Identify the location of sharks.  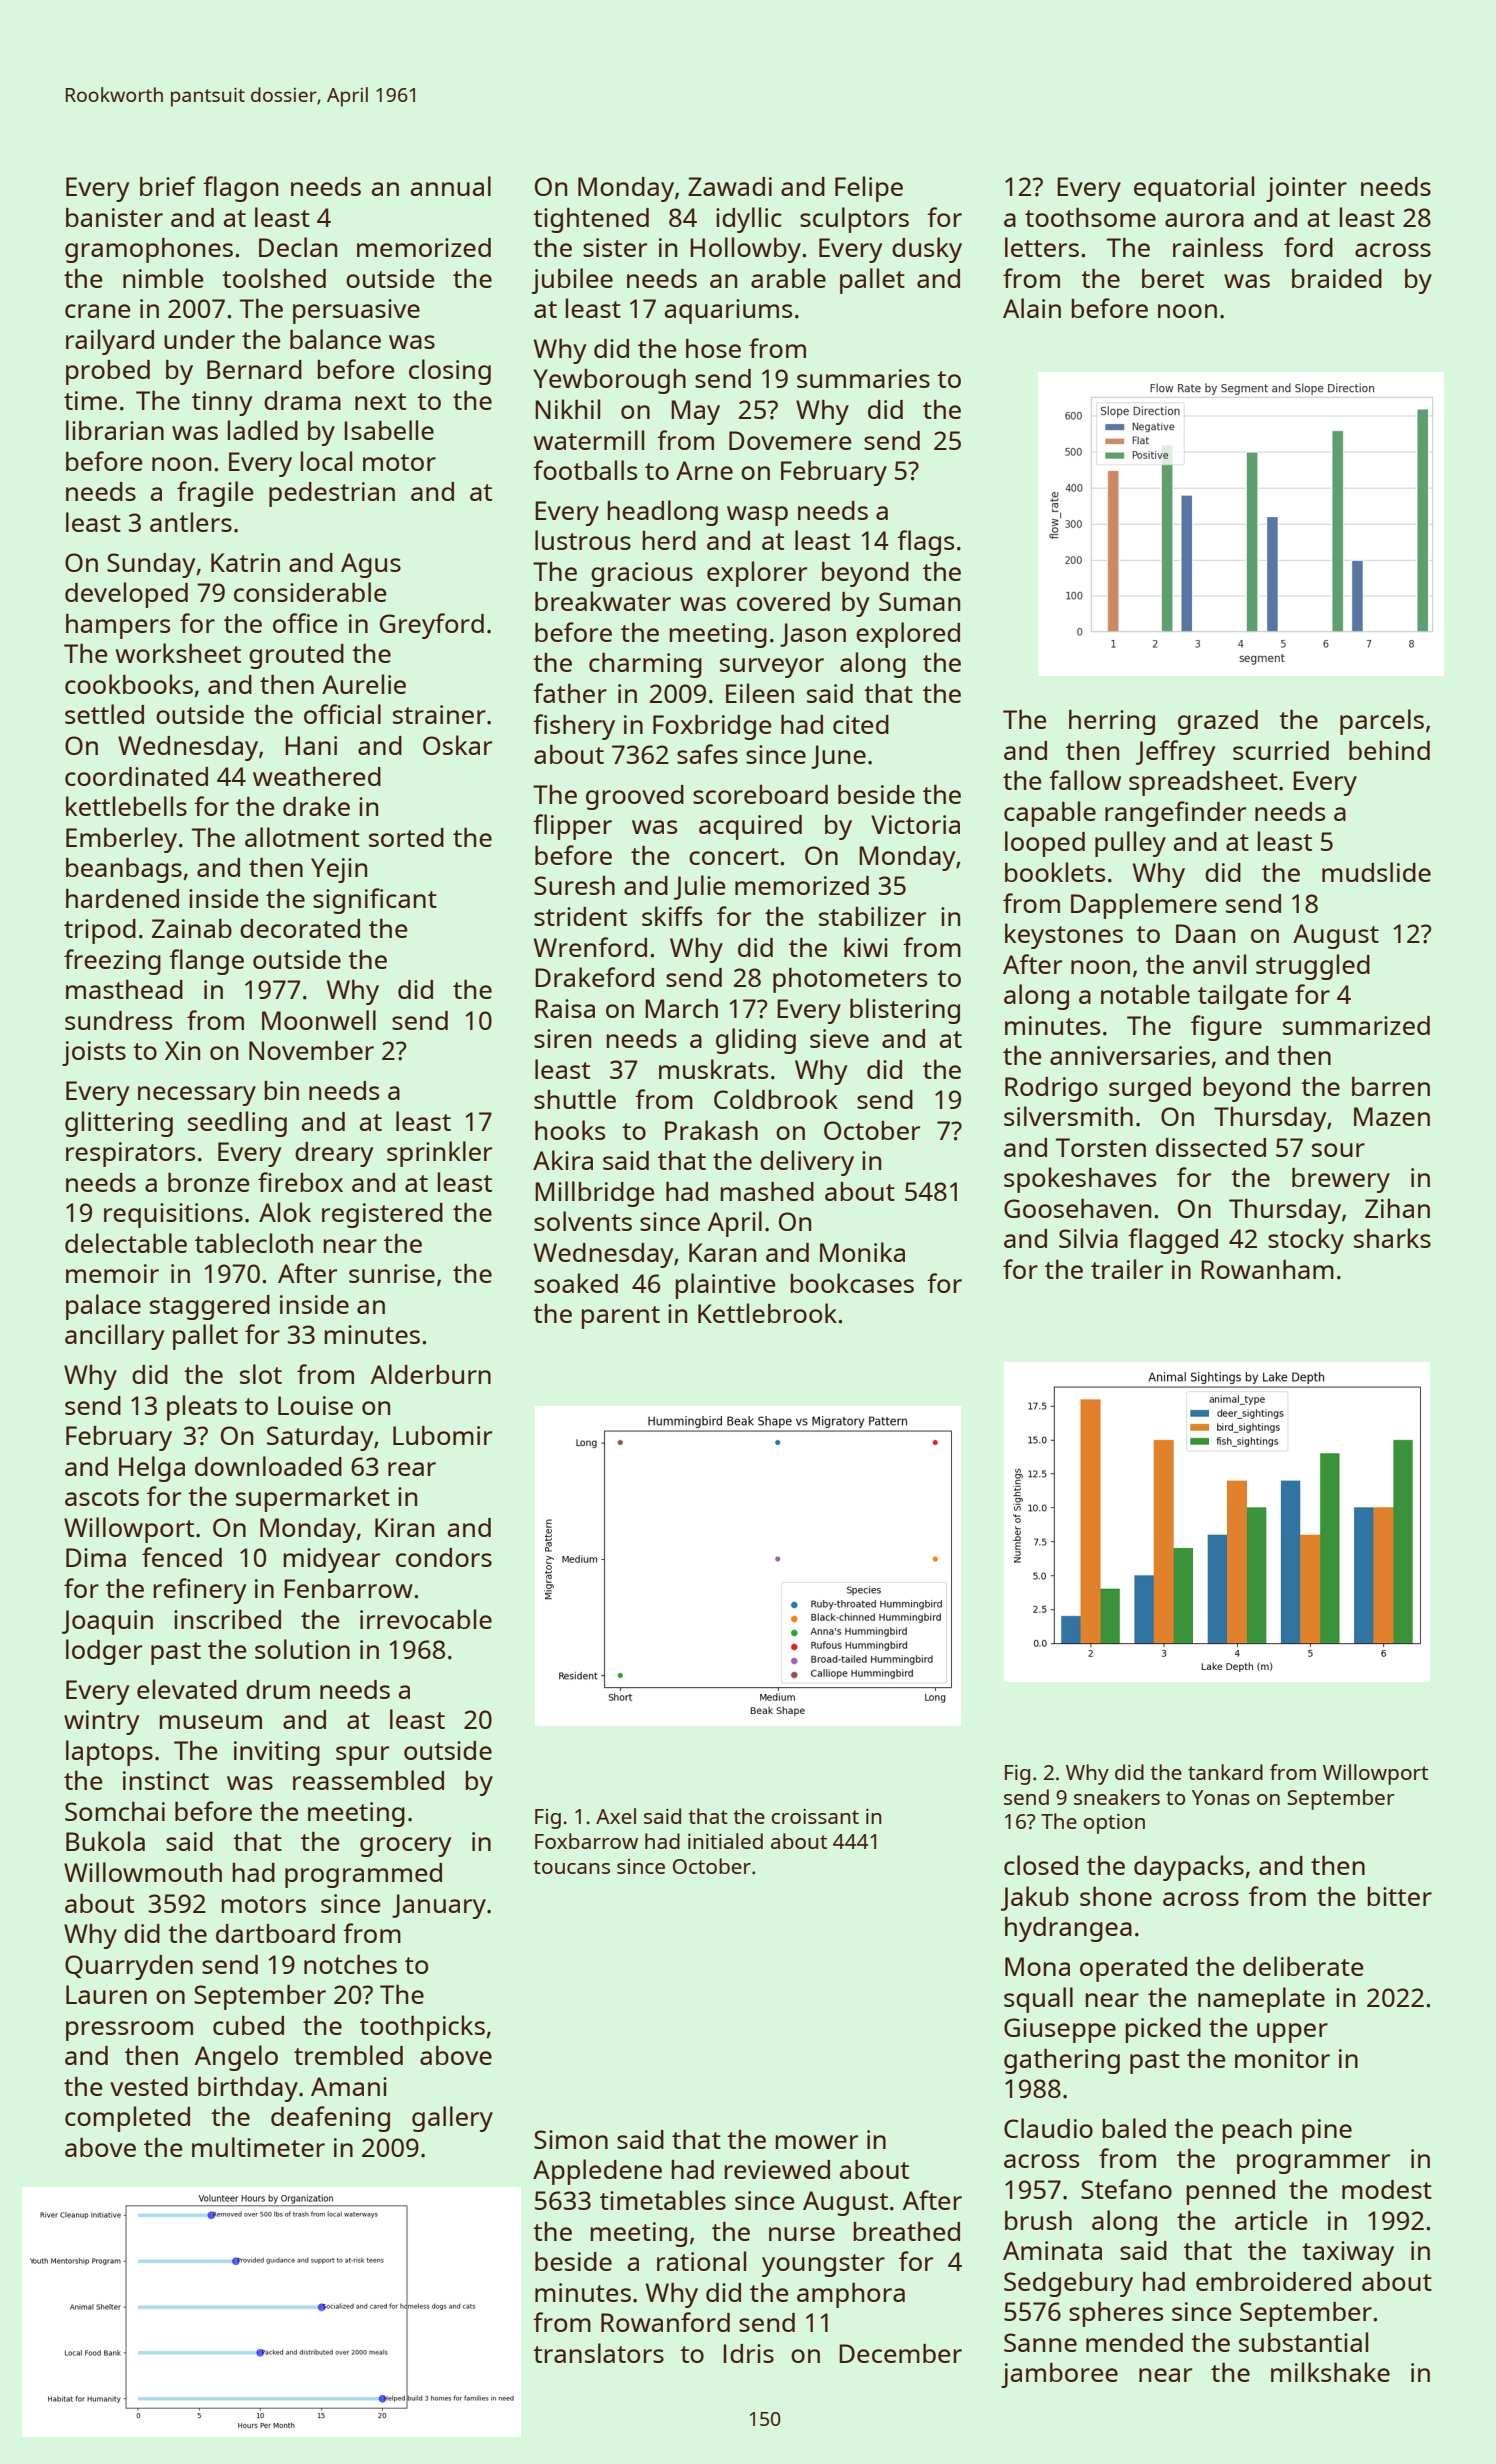
(1392, 1238).
